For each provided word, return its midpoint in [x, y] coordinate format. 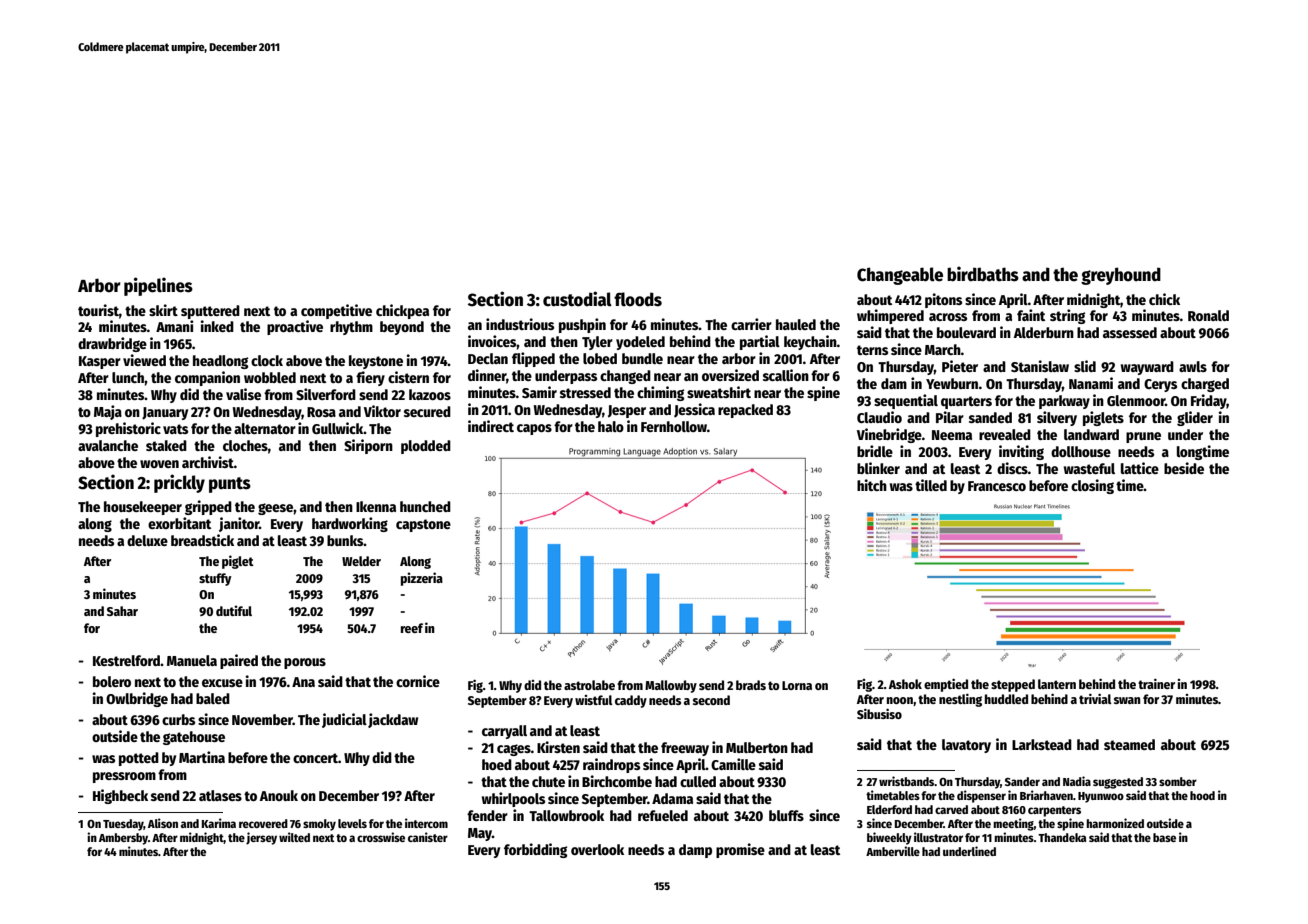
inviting [1021, 452]
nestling [960, 700]
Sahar [122, 611]
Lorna [797, 685]
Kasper [100, 362]
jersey [261, 838]
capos [534, 429]
